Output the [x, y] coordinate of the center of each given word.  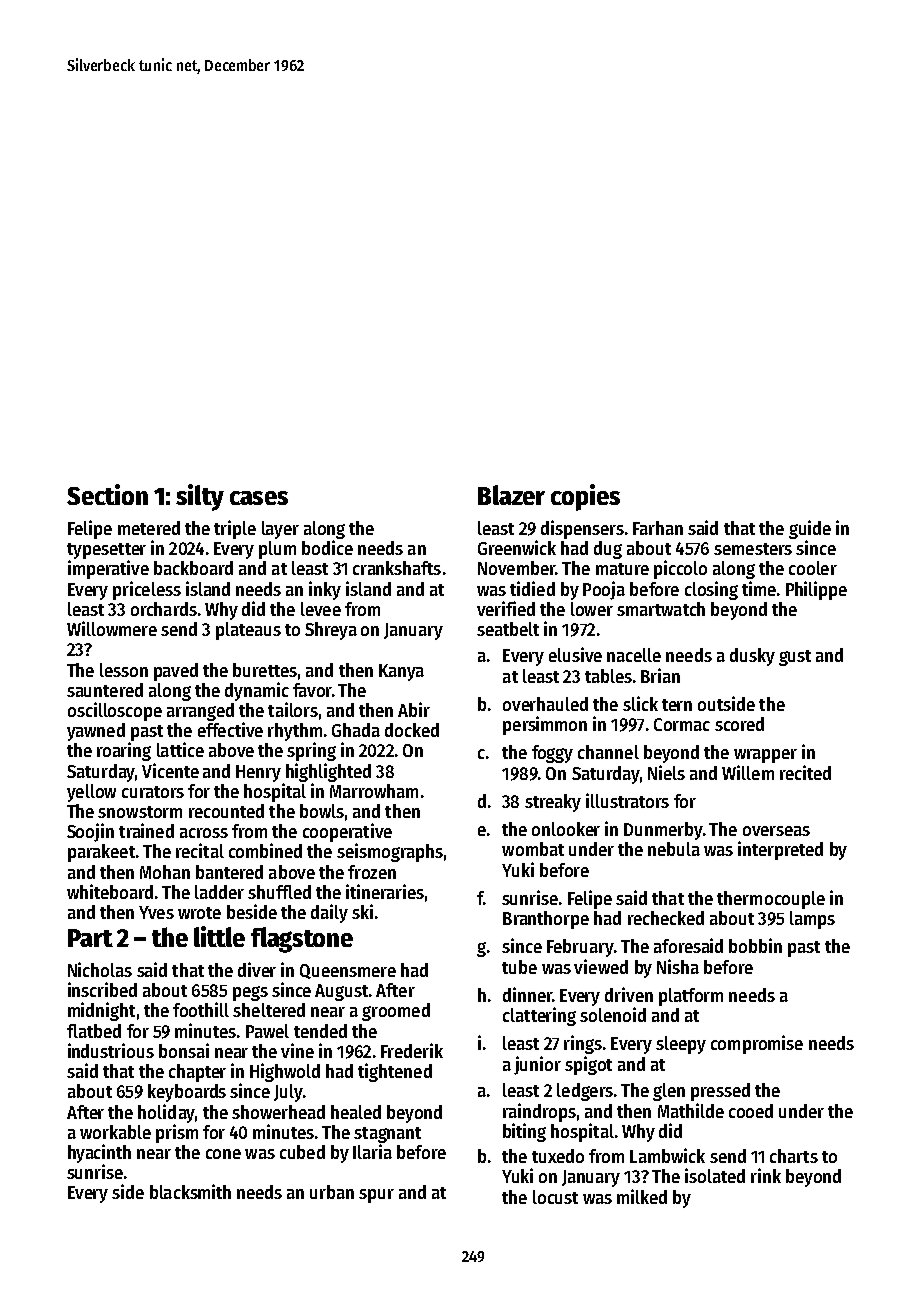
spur [376, 1196]
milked [642, 1196]
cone [223, 1154]
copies [585, 497]
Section [107, 494]
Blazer [511, 495]
